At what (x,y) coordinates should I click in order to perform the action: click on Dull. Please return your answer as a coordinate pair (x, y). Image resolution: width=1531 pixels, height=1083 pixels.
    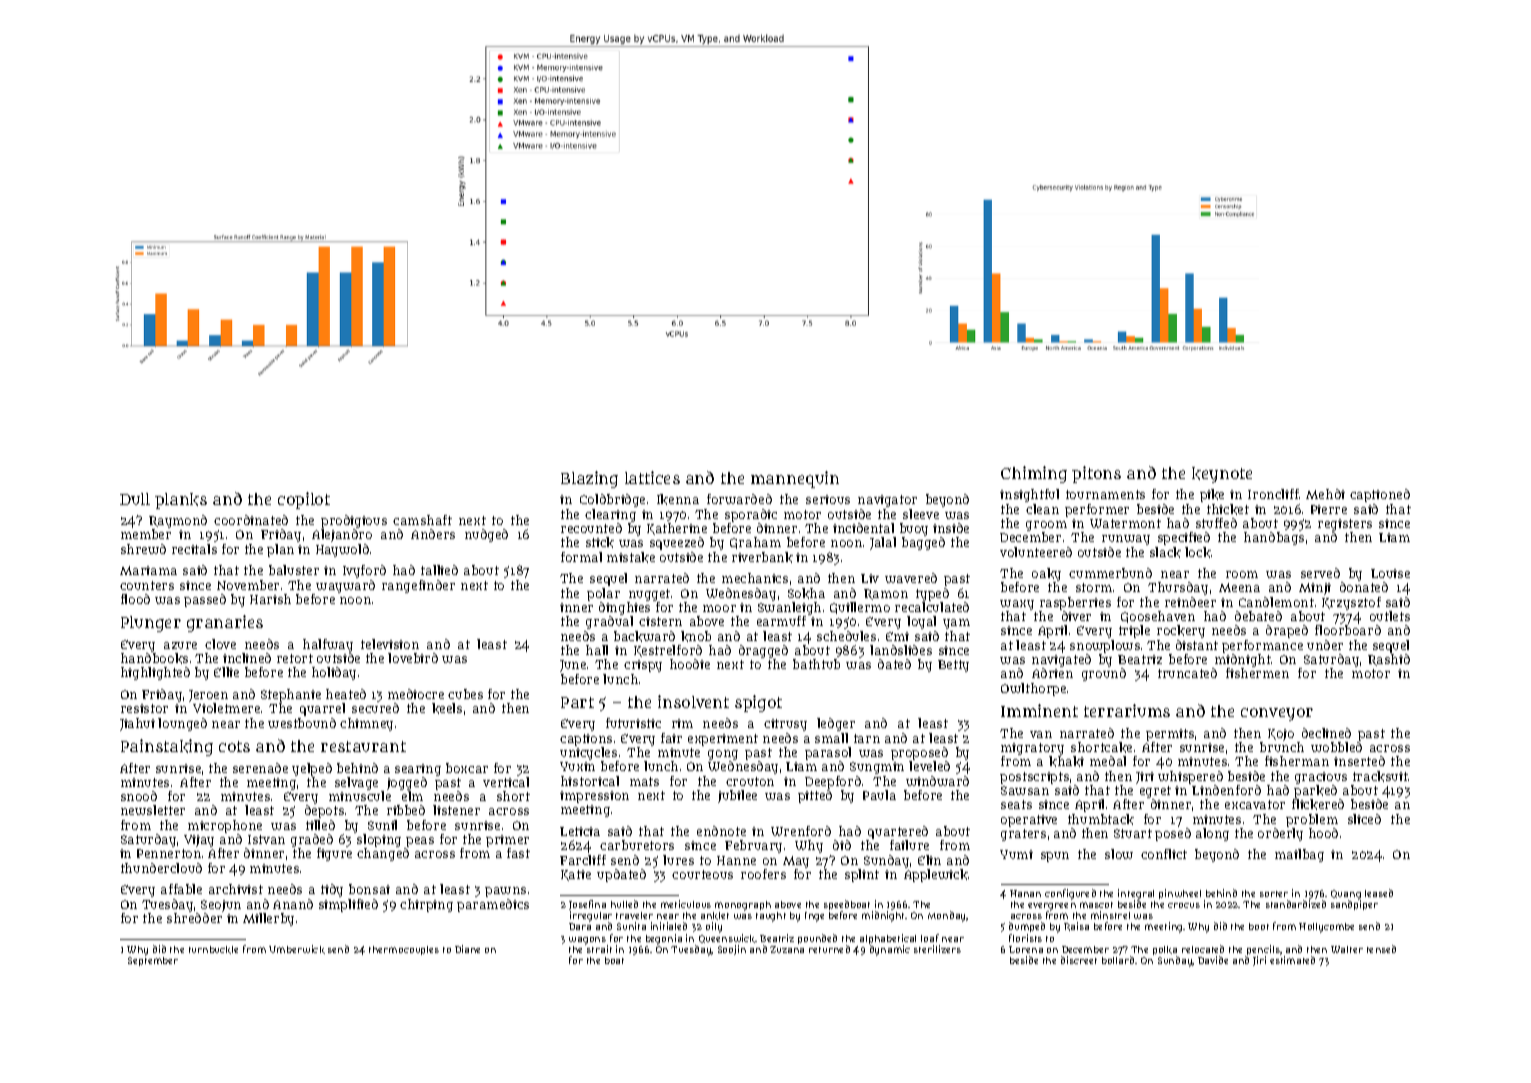
    Looking at the image, I should click on (135, 499).
